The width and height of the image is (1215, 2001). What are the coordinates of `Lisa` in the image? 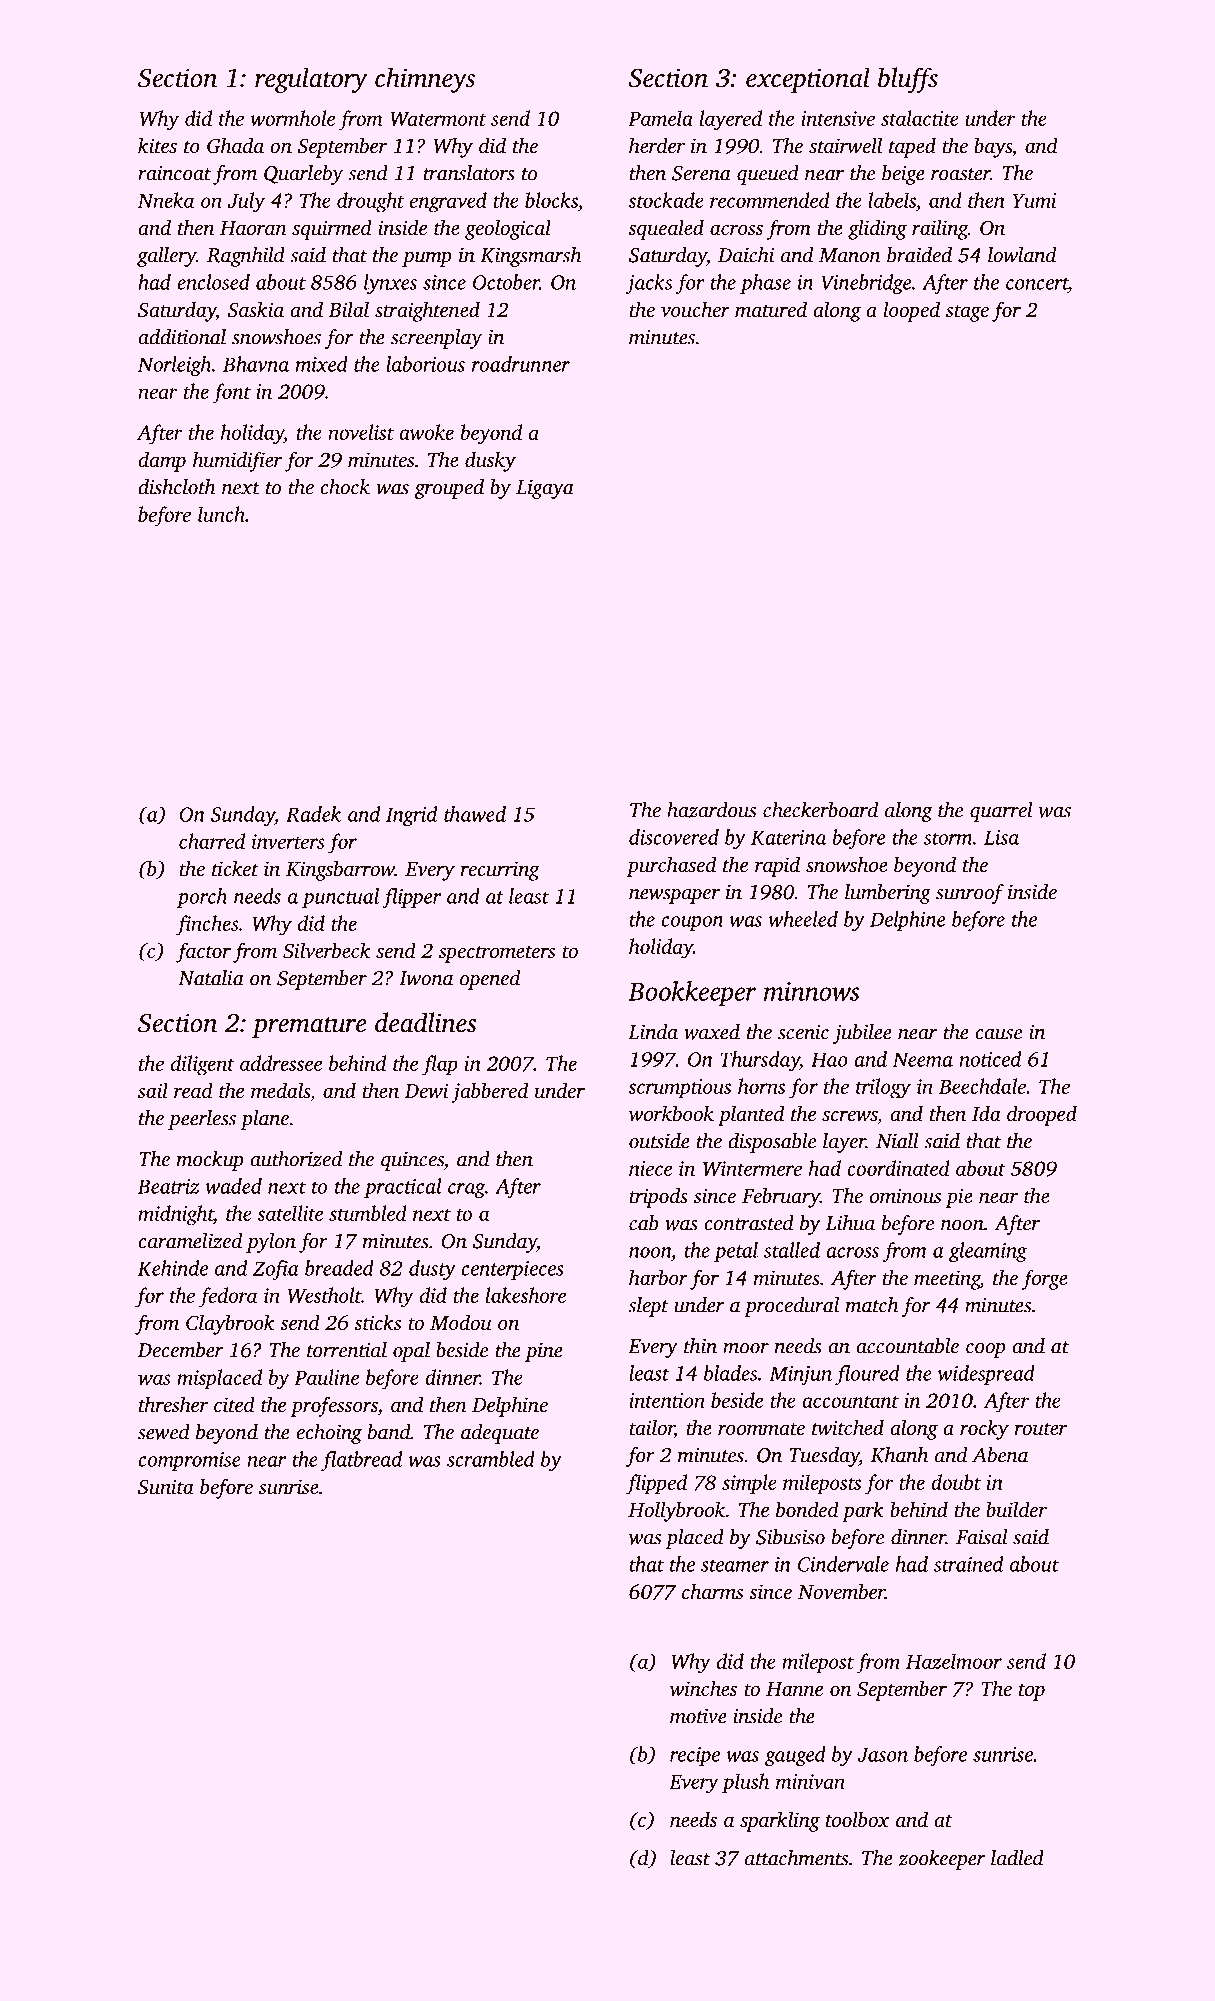 It's located at (1001, 837).
